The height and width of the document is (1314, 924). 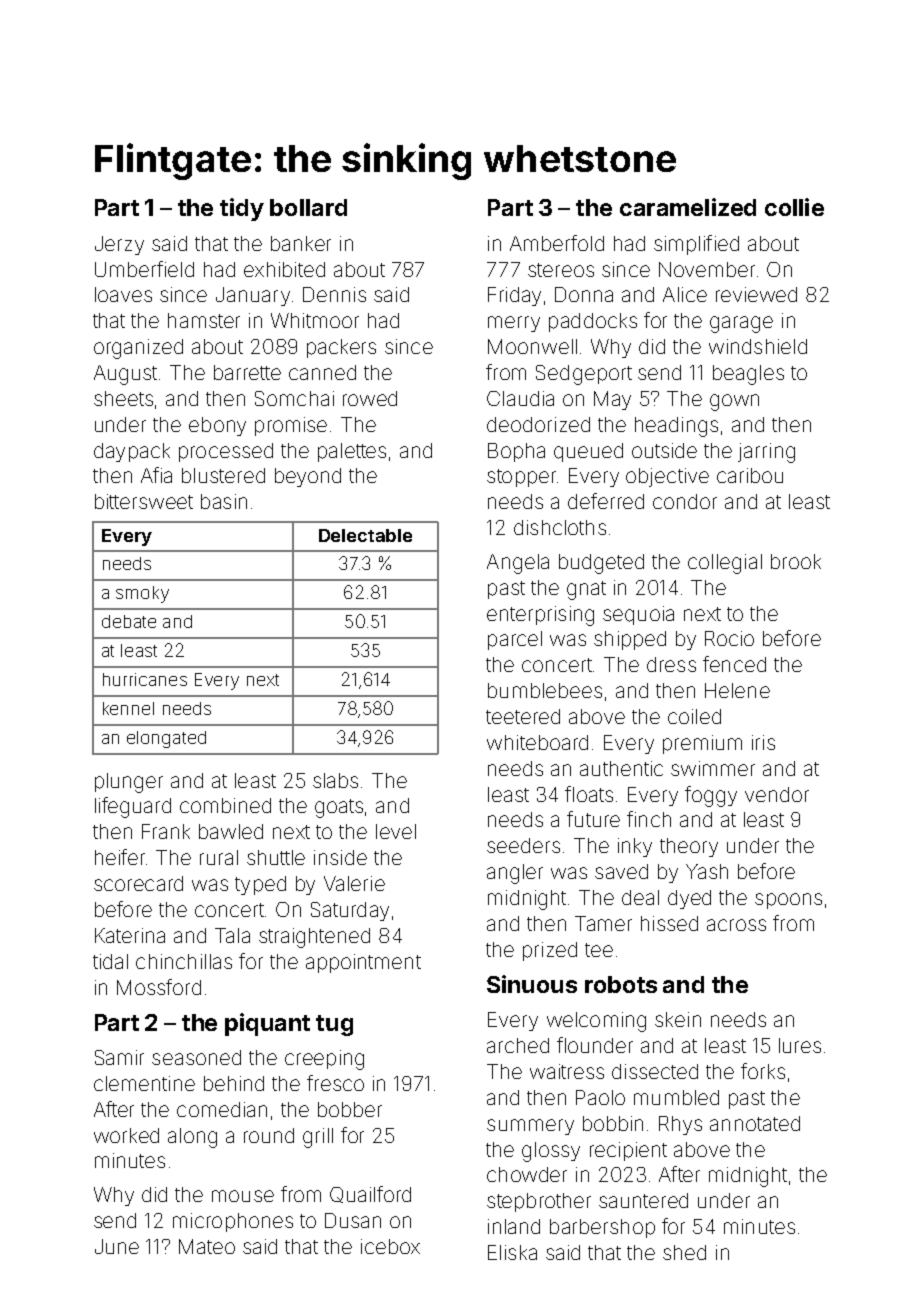 I want to click on Delectable, so click(x=365, y=535).
